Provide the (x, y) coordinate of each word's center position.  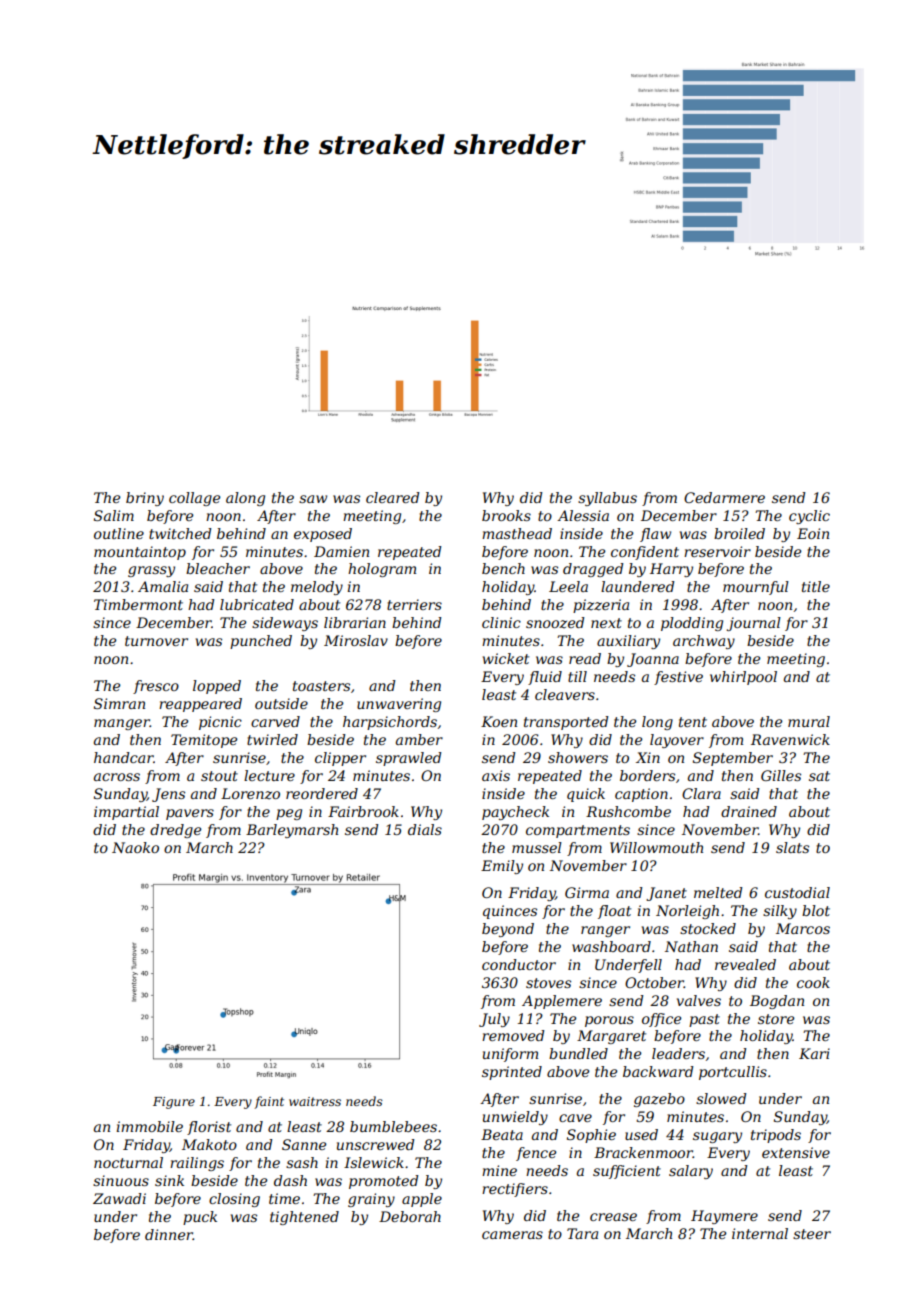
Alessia (583, 515)
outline (119, 533)
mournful (756, 588)
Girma (587, 892)
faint (269, 1102)
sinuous (121, 1180)
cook (813, 982)
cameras (512, 1235)
